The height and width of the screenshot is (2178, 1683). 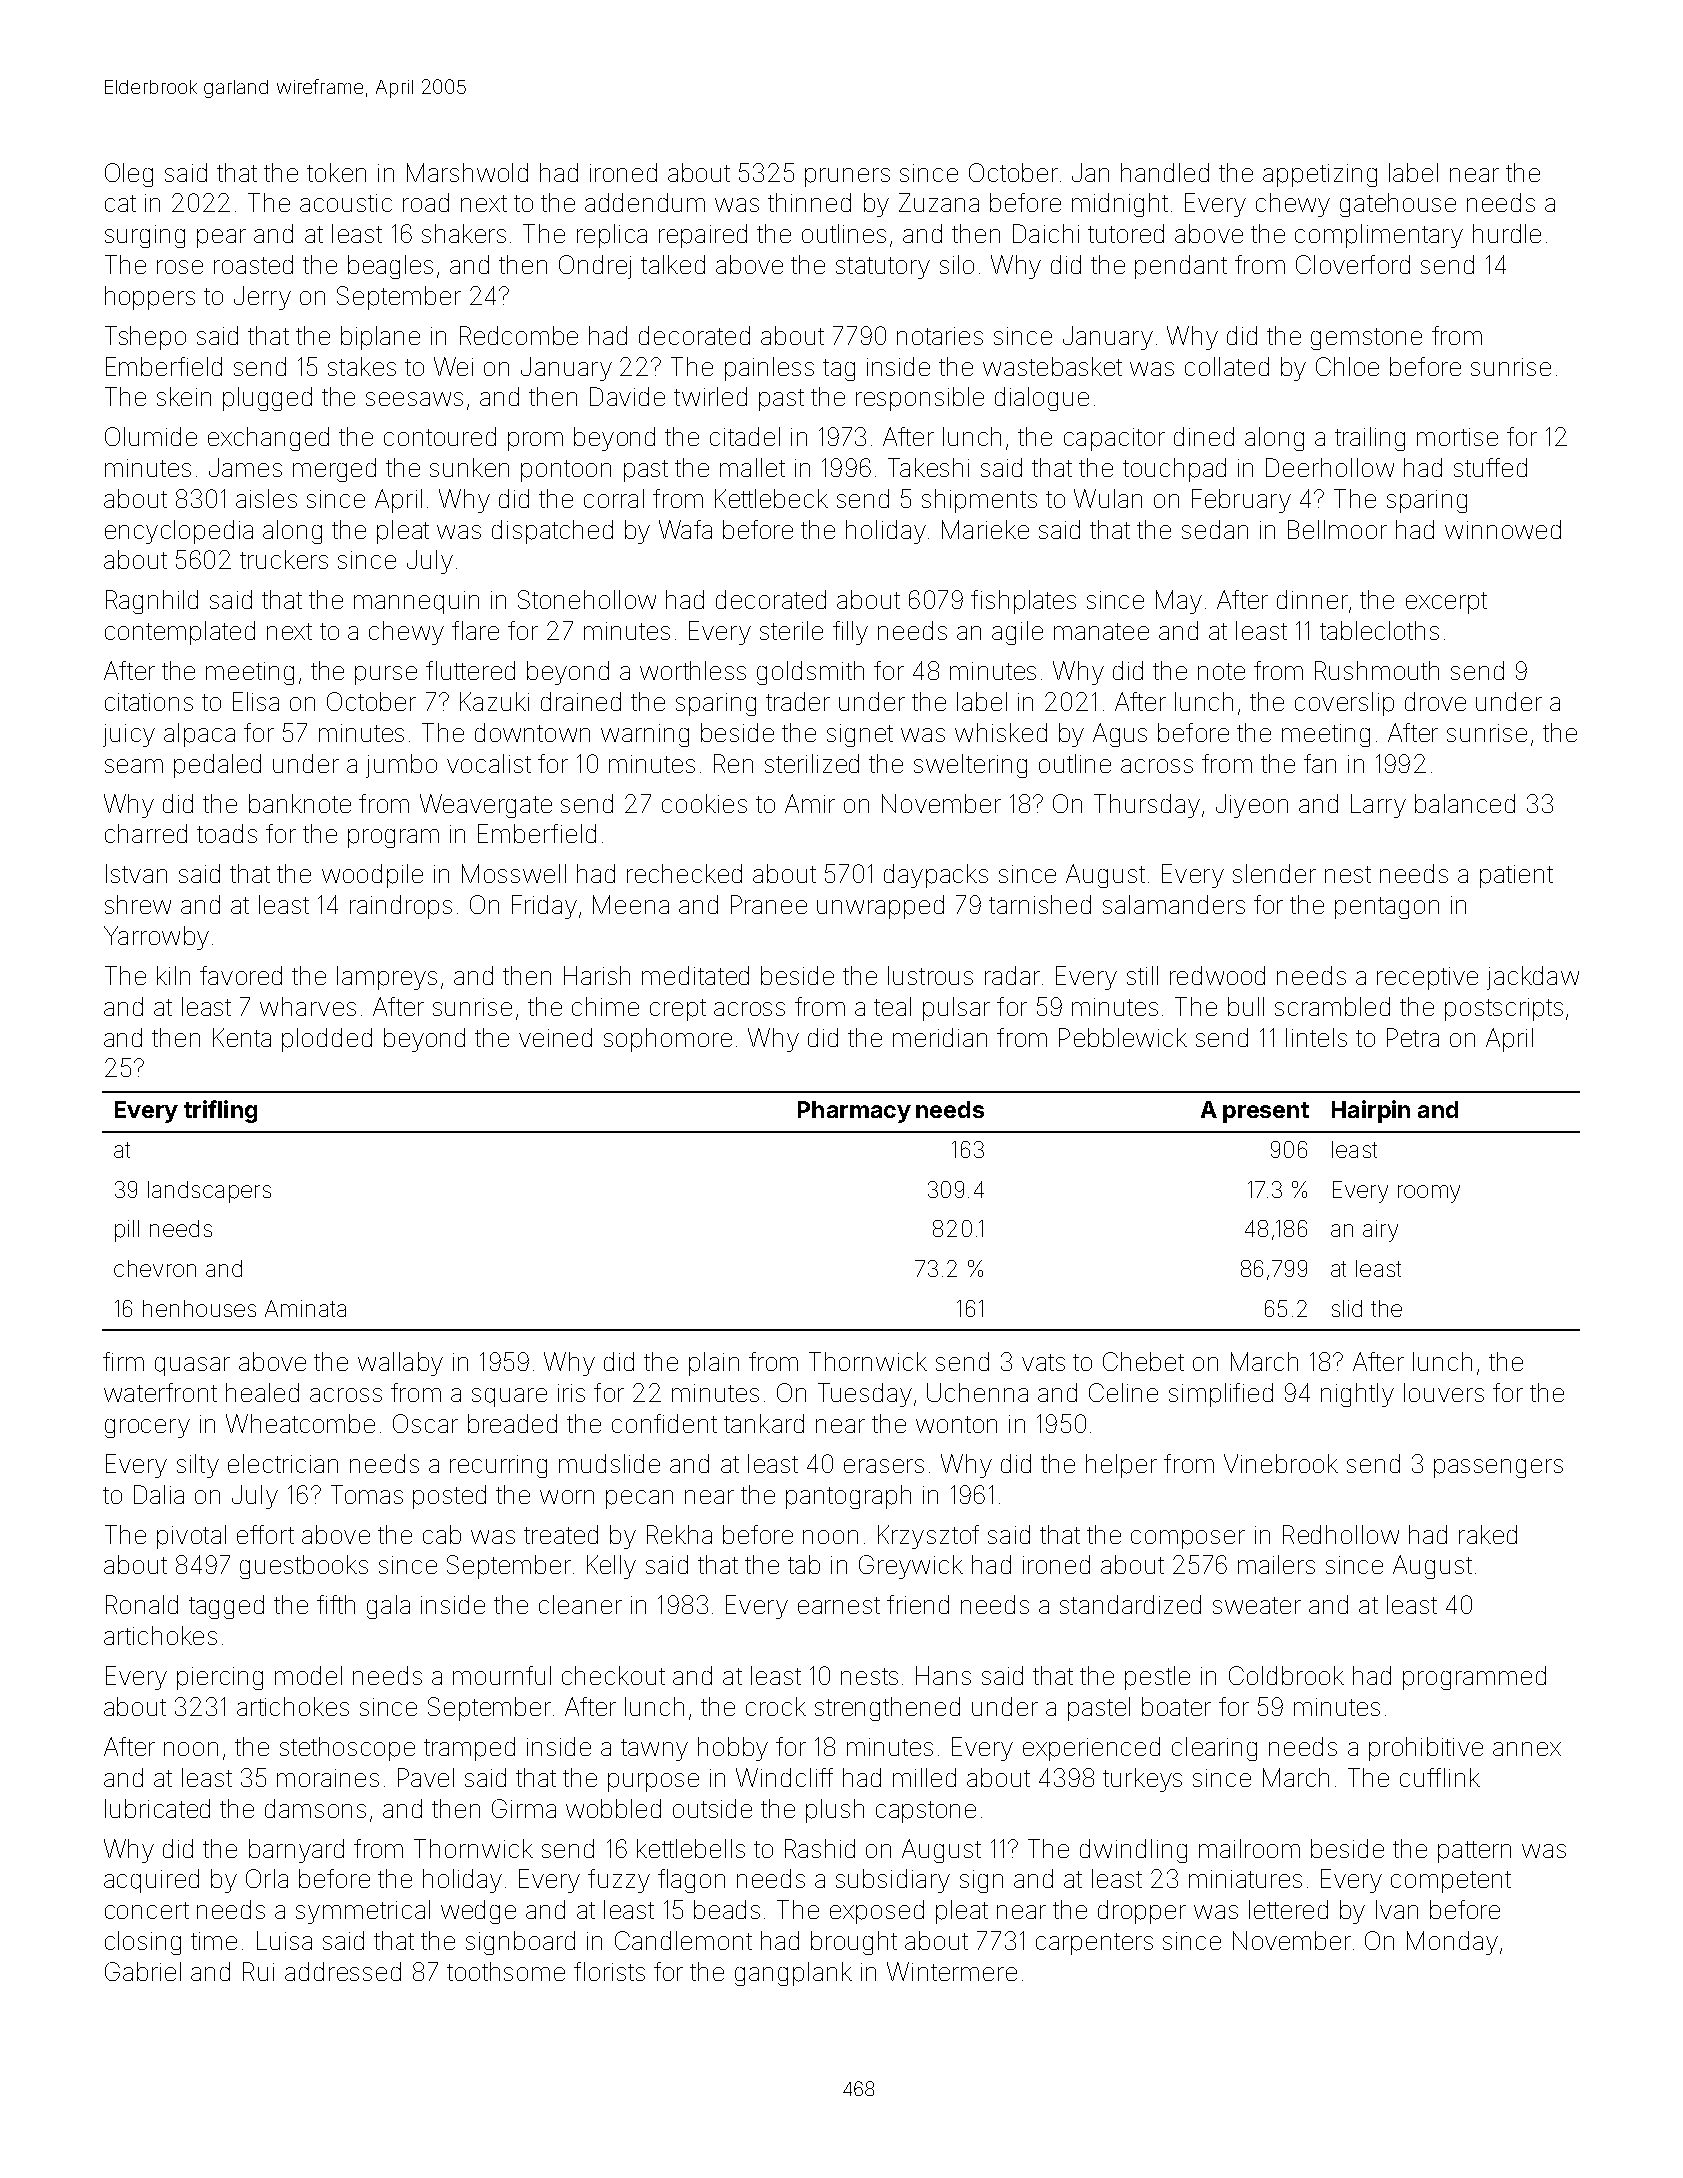 I want to click on surging, so click(x=145, y=236).
